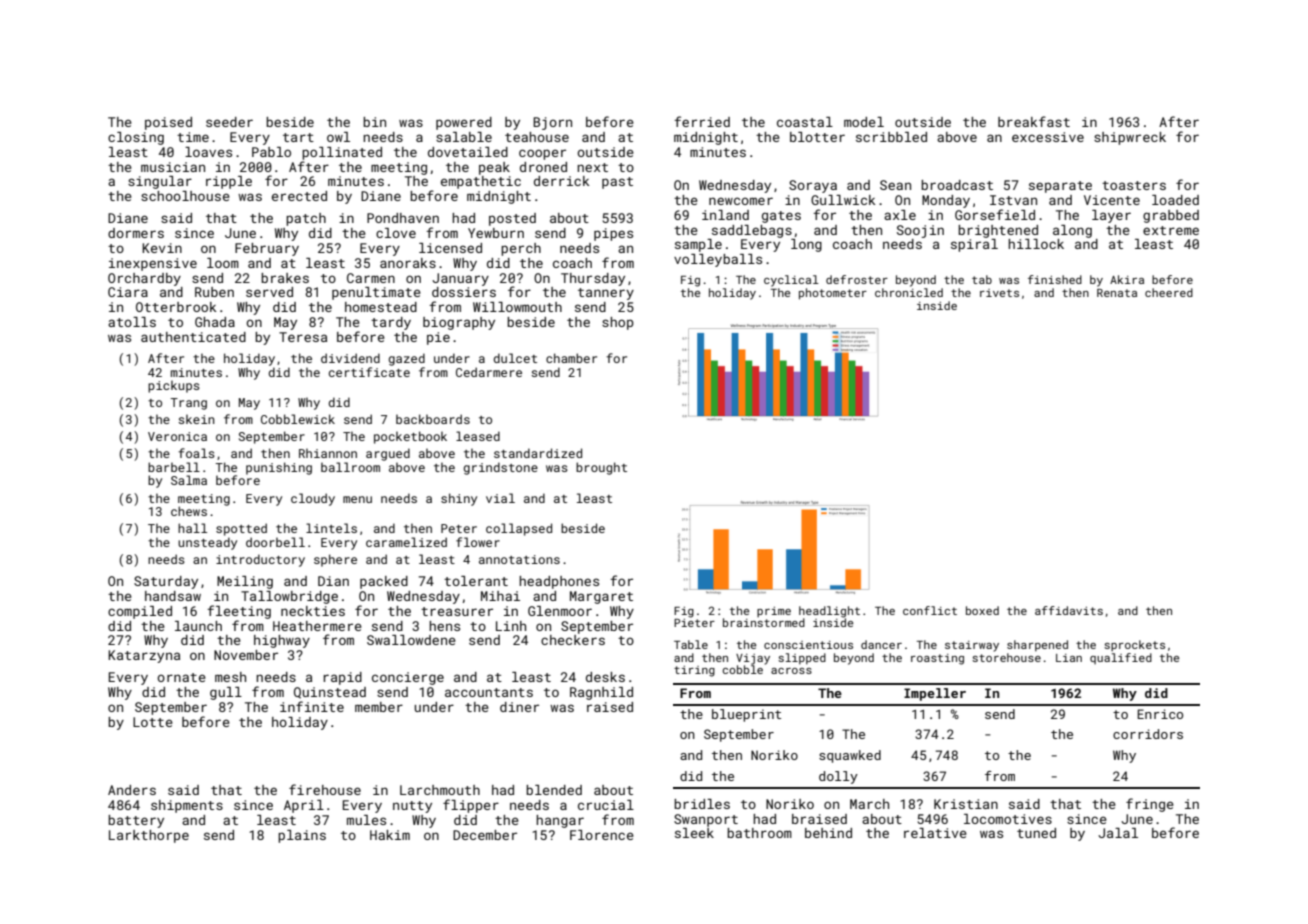 This screenshot has height=924, width=1308. Describe the element at coordinates (694, 833) in the screenshot. I see `sleek` at that location.
